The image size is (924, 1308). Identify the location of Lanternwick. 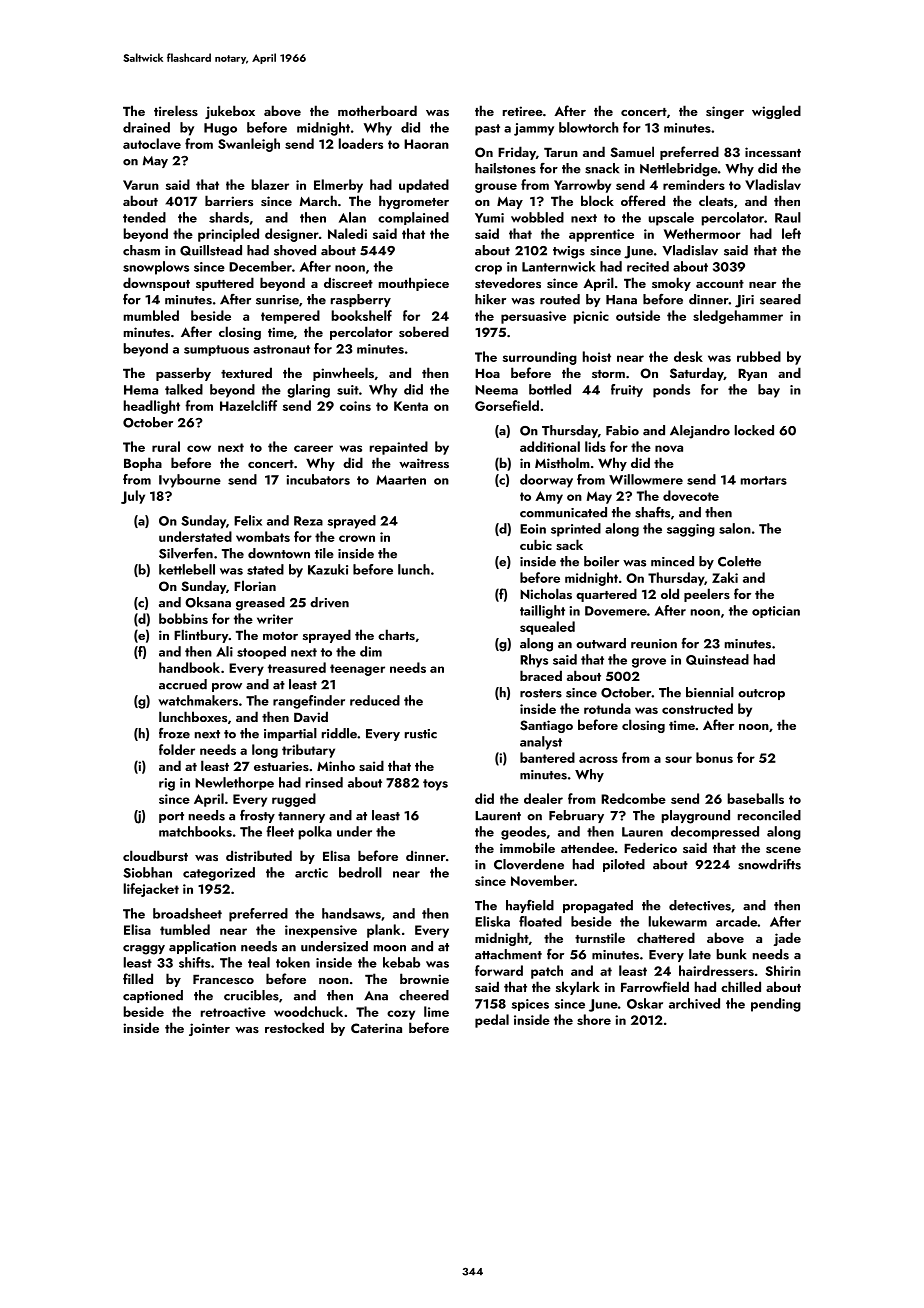
(559, 266).
